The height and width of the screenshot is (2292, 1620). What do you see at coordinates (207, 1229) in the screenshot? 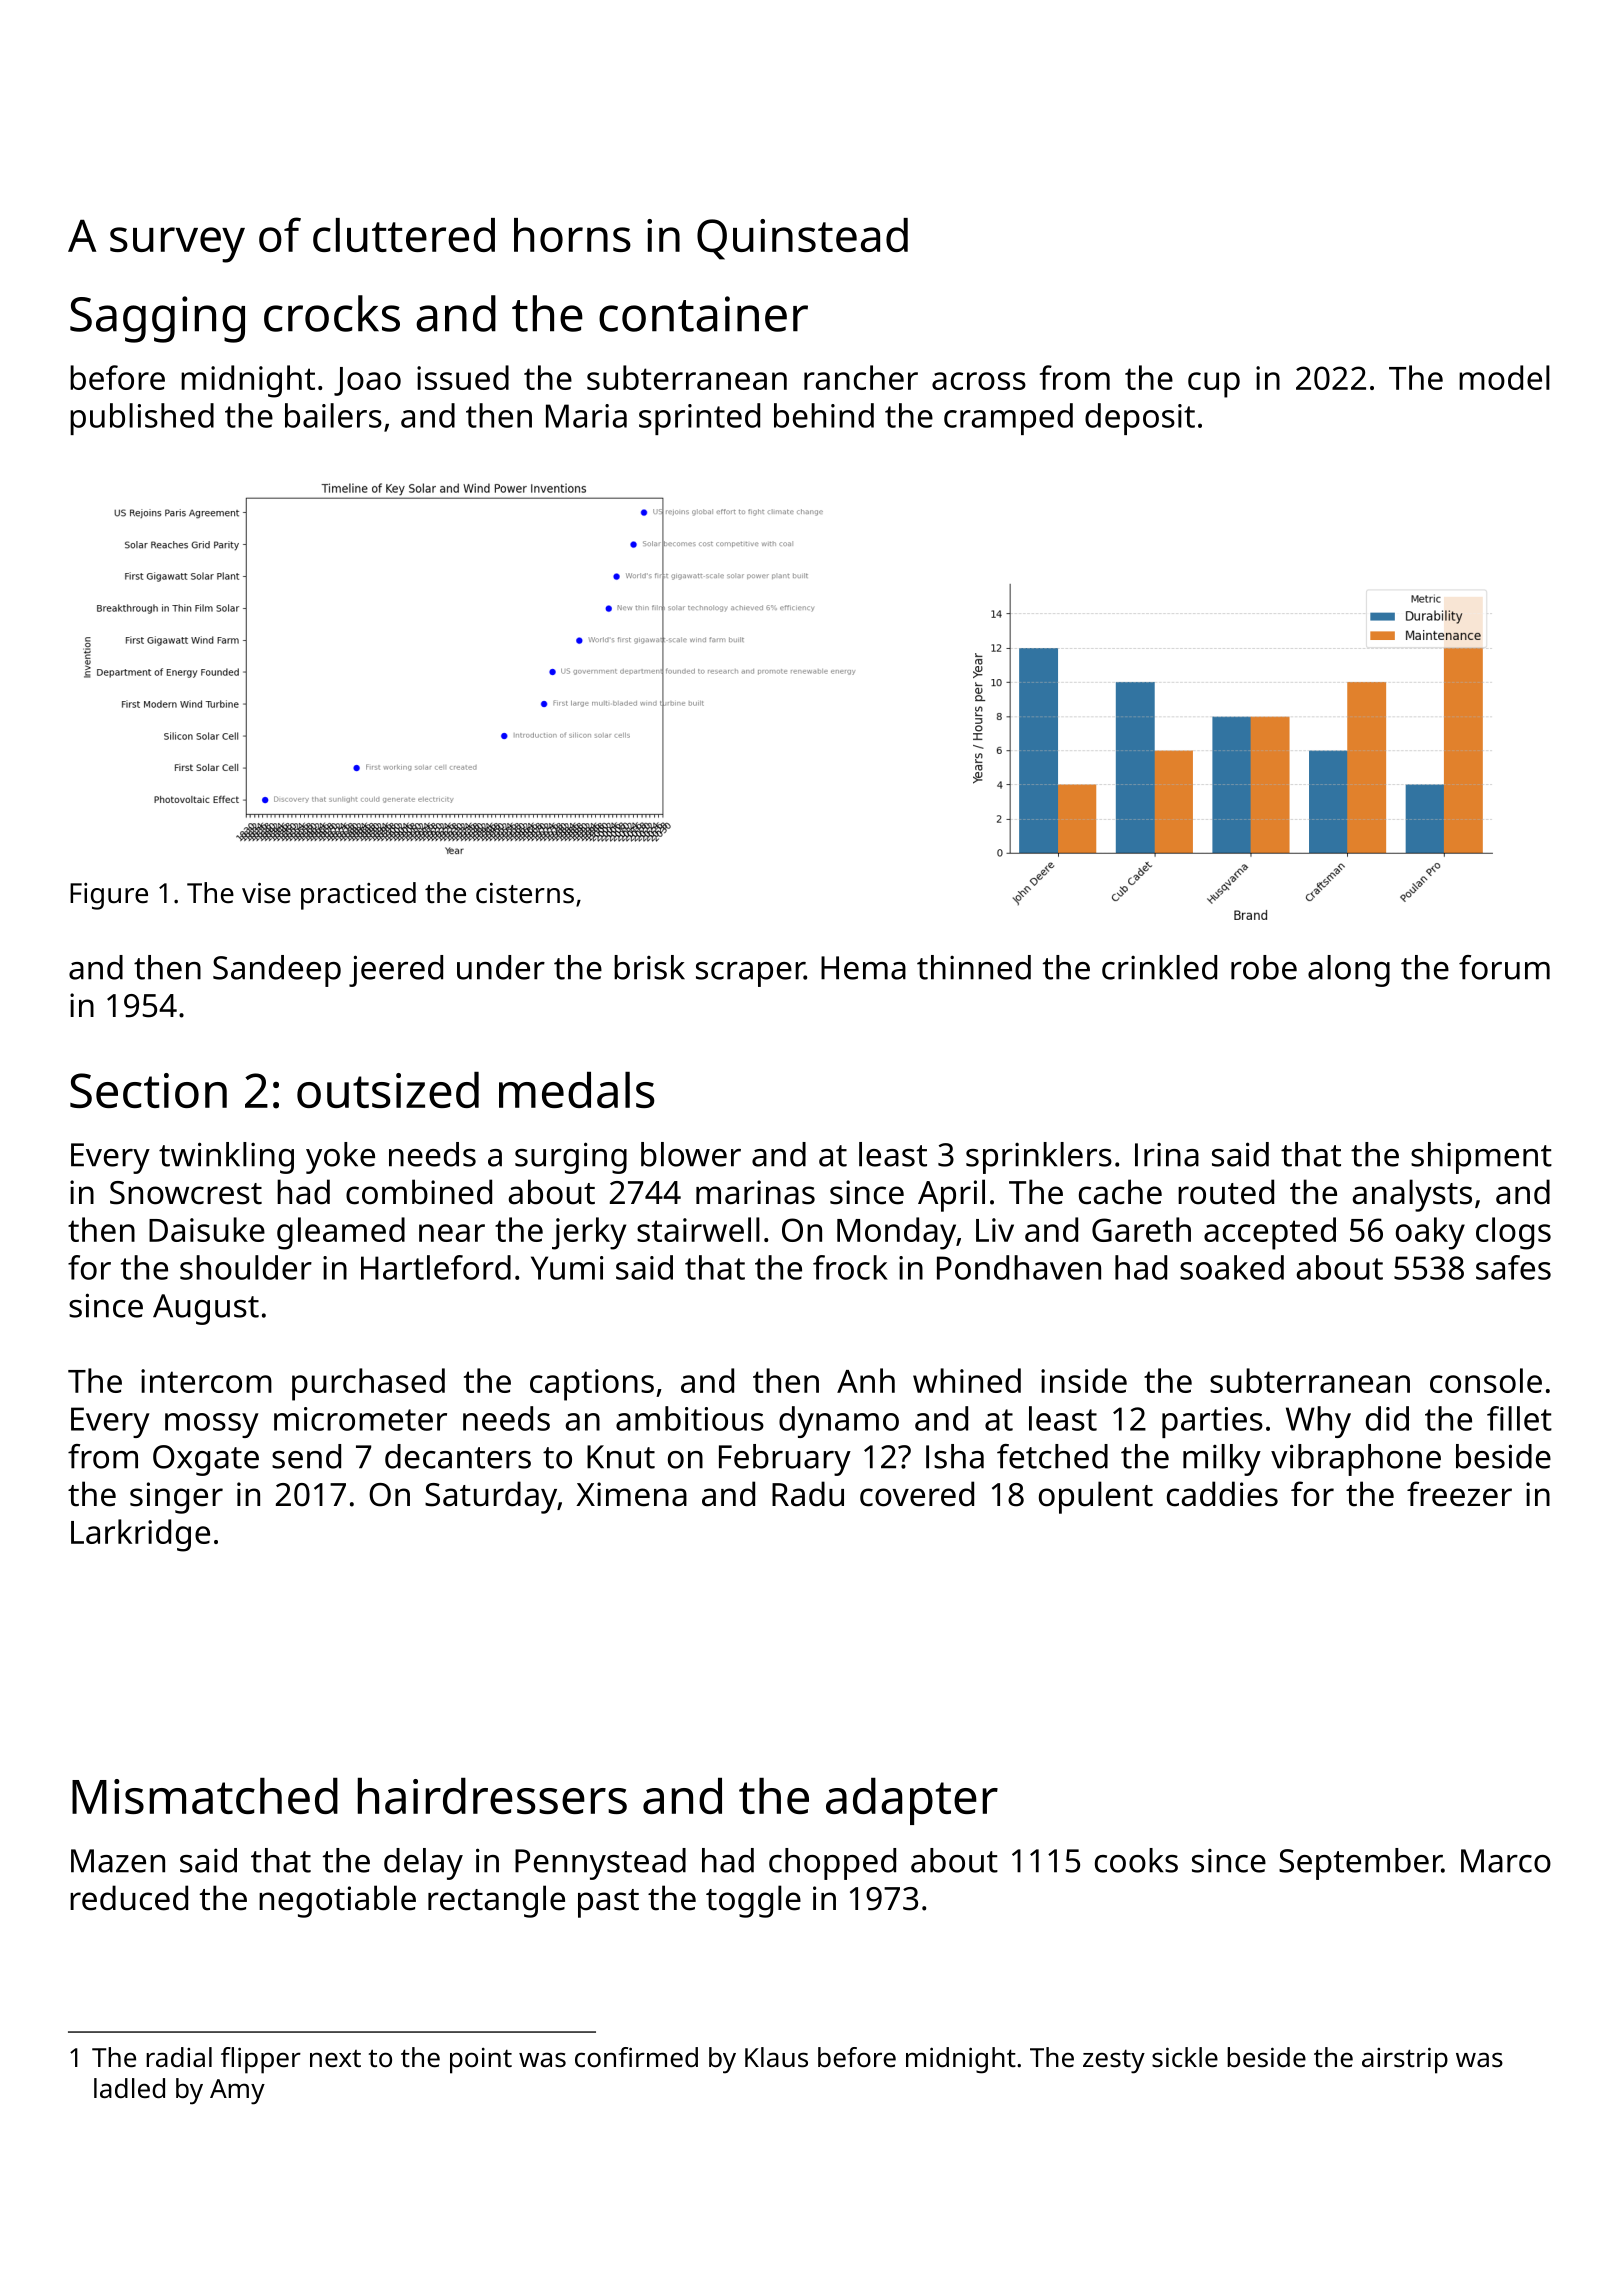
I see `Daisuke` at bounding box center [207, 1229].
